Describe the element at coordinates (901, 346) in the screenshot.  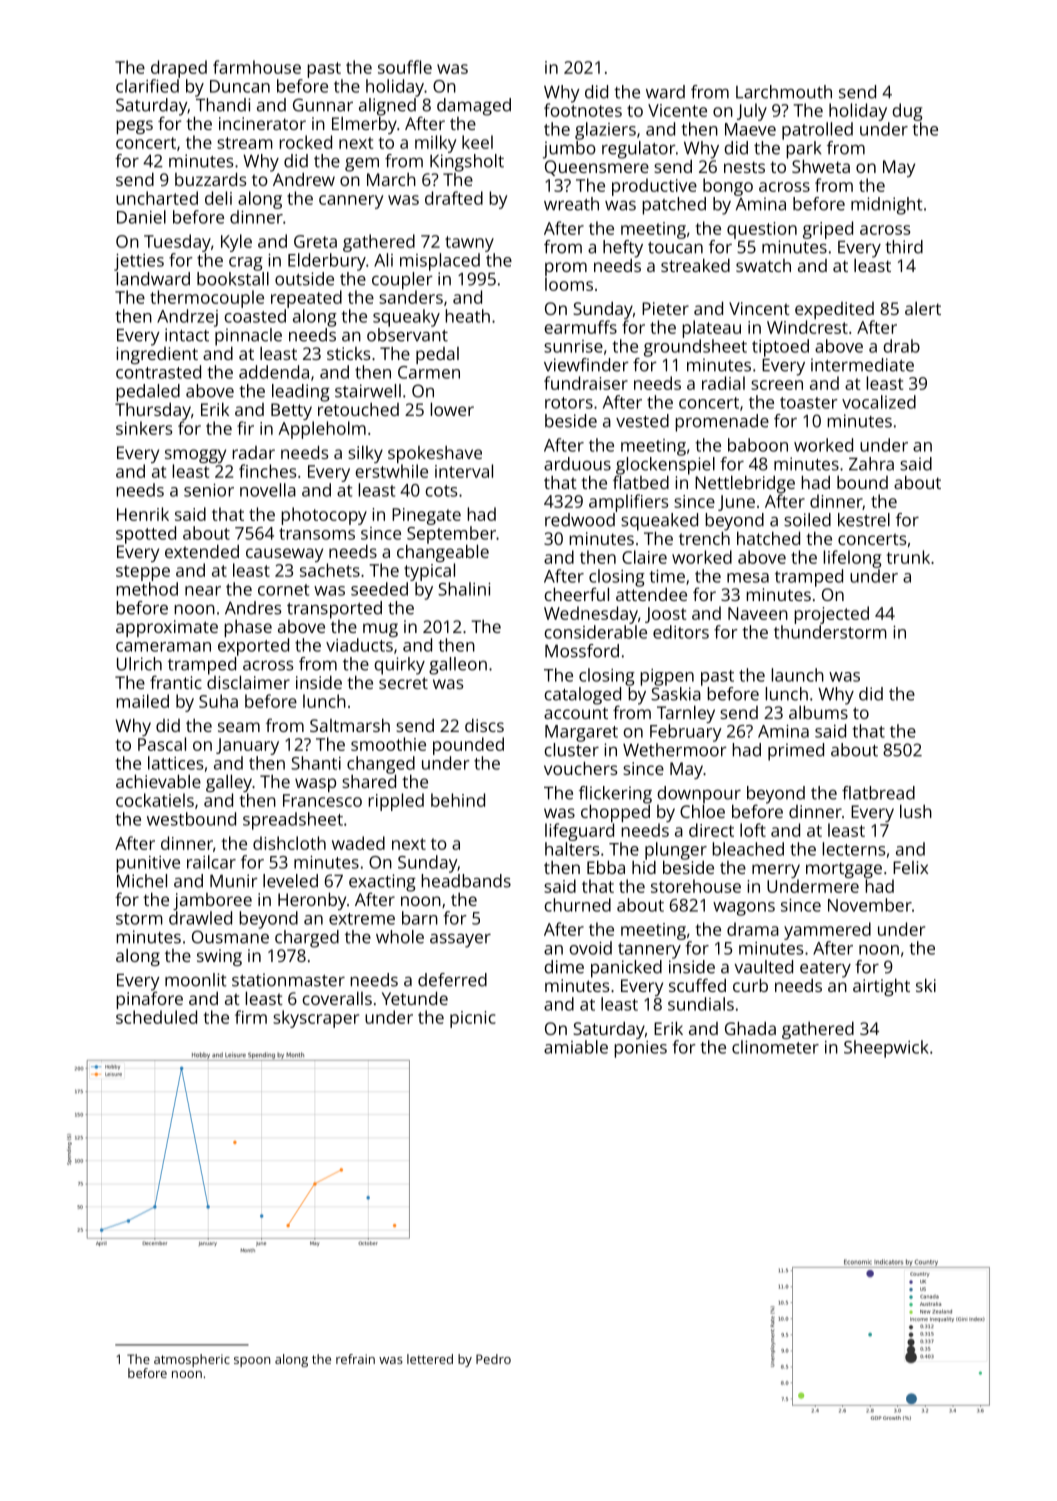
I see `drab` at that location.
